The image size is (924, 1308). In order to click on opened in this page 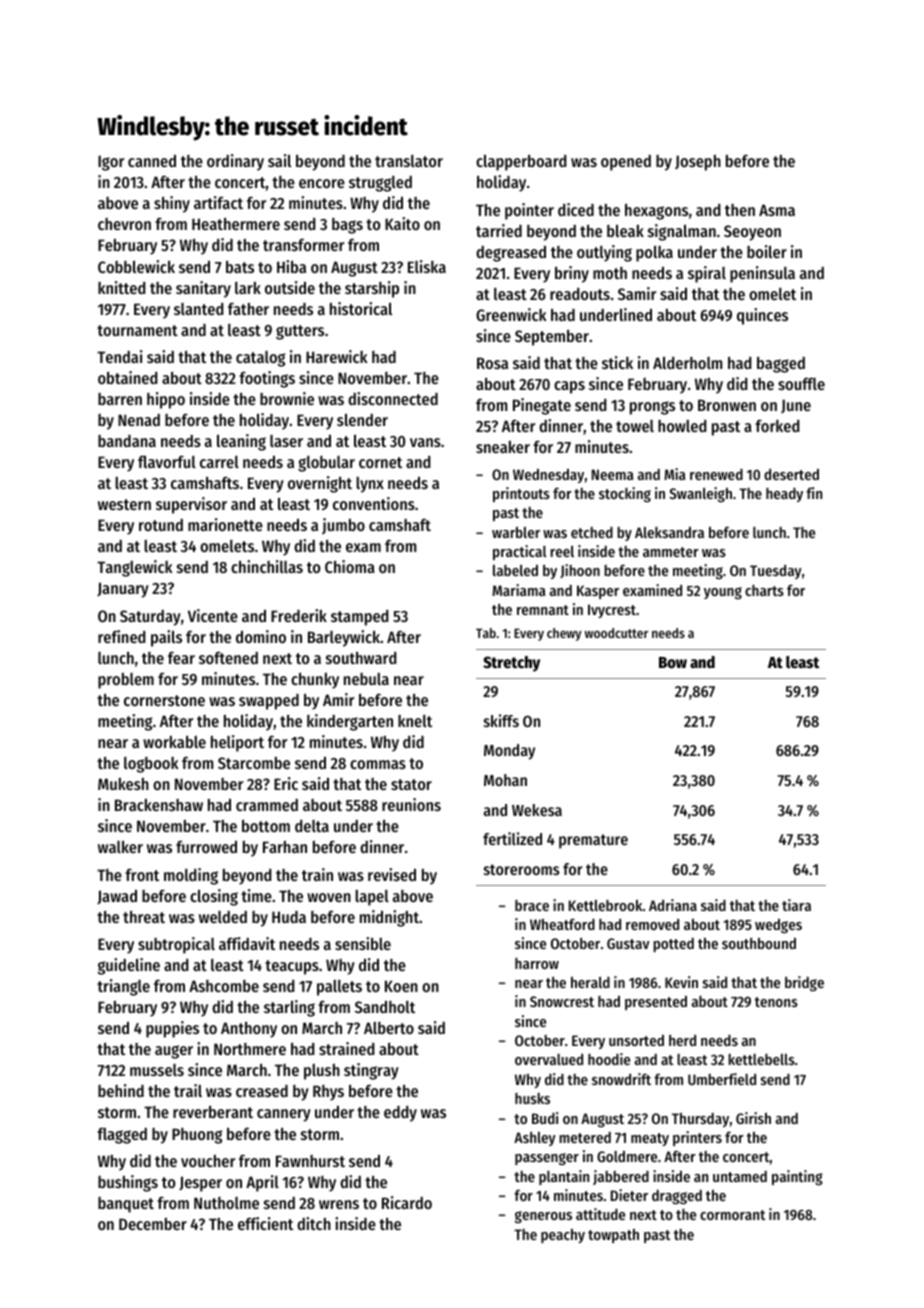, I will do `click(626, 163)`.
